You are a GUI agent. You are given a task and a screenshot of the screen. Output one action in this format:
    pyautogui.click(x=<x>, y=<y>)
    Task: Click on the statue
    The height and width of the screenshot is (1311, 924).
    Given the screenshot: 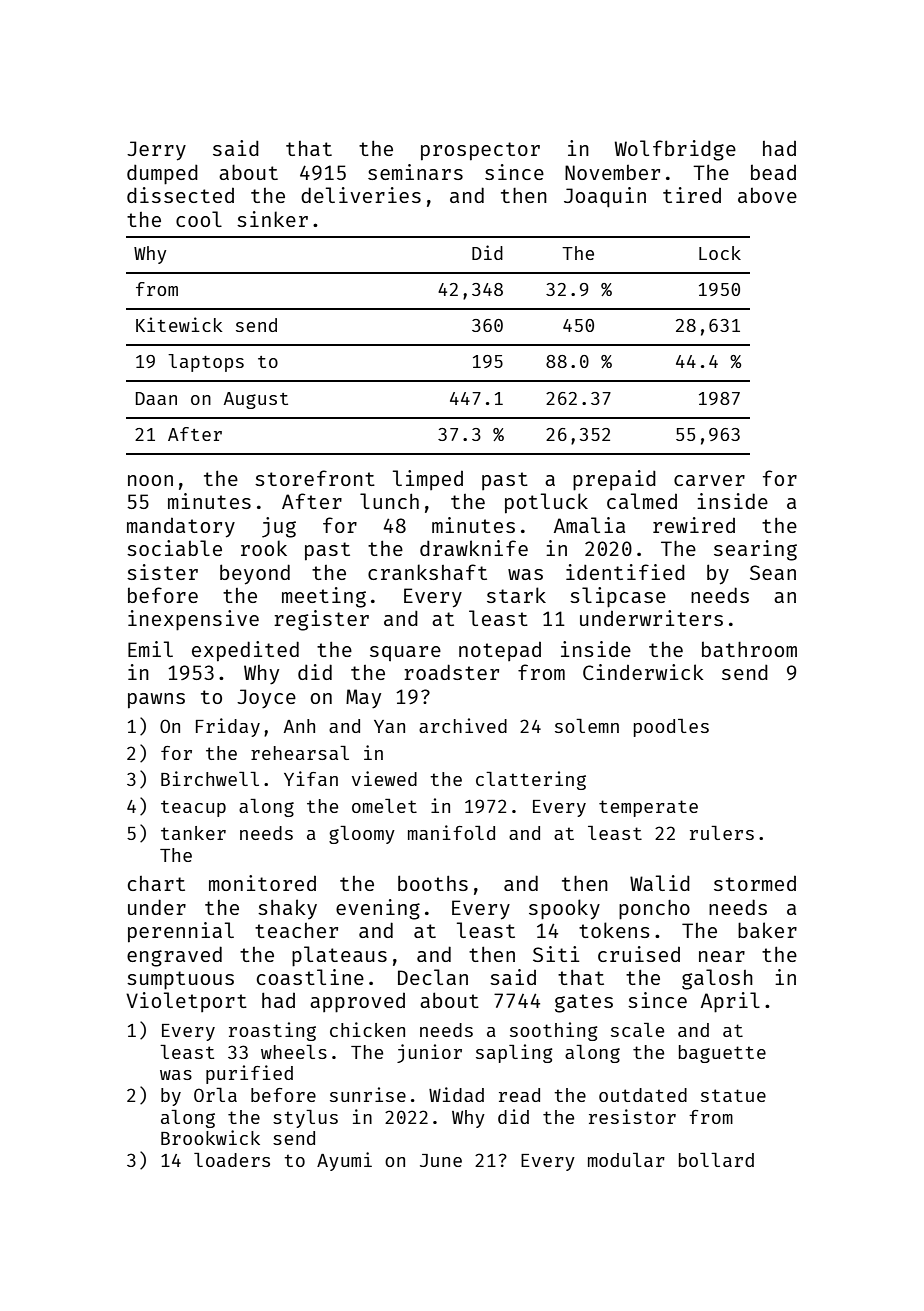 What is the action you would take?
    pyautogui.click(x=733, y=1095)
